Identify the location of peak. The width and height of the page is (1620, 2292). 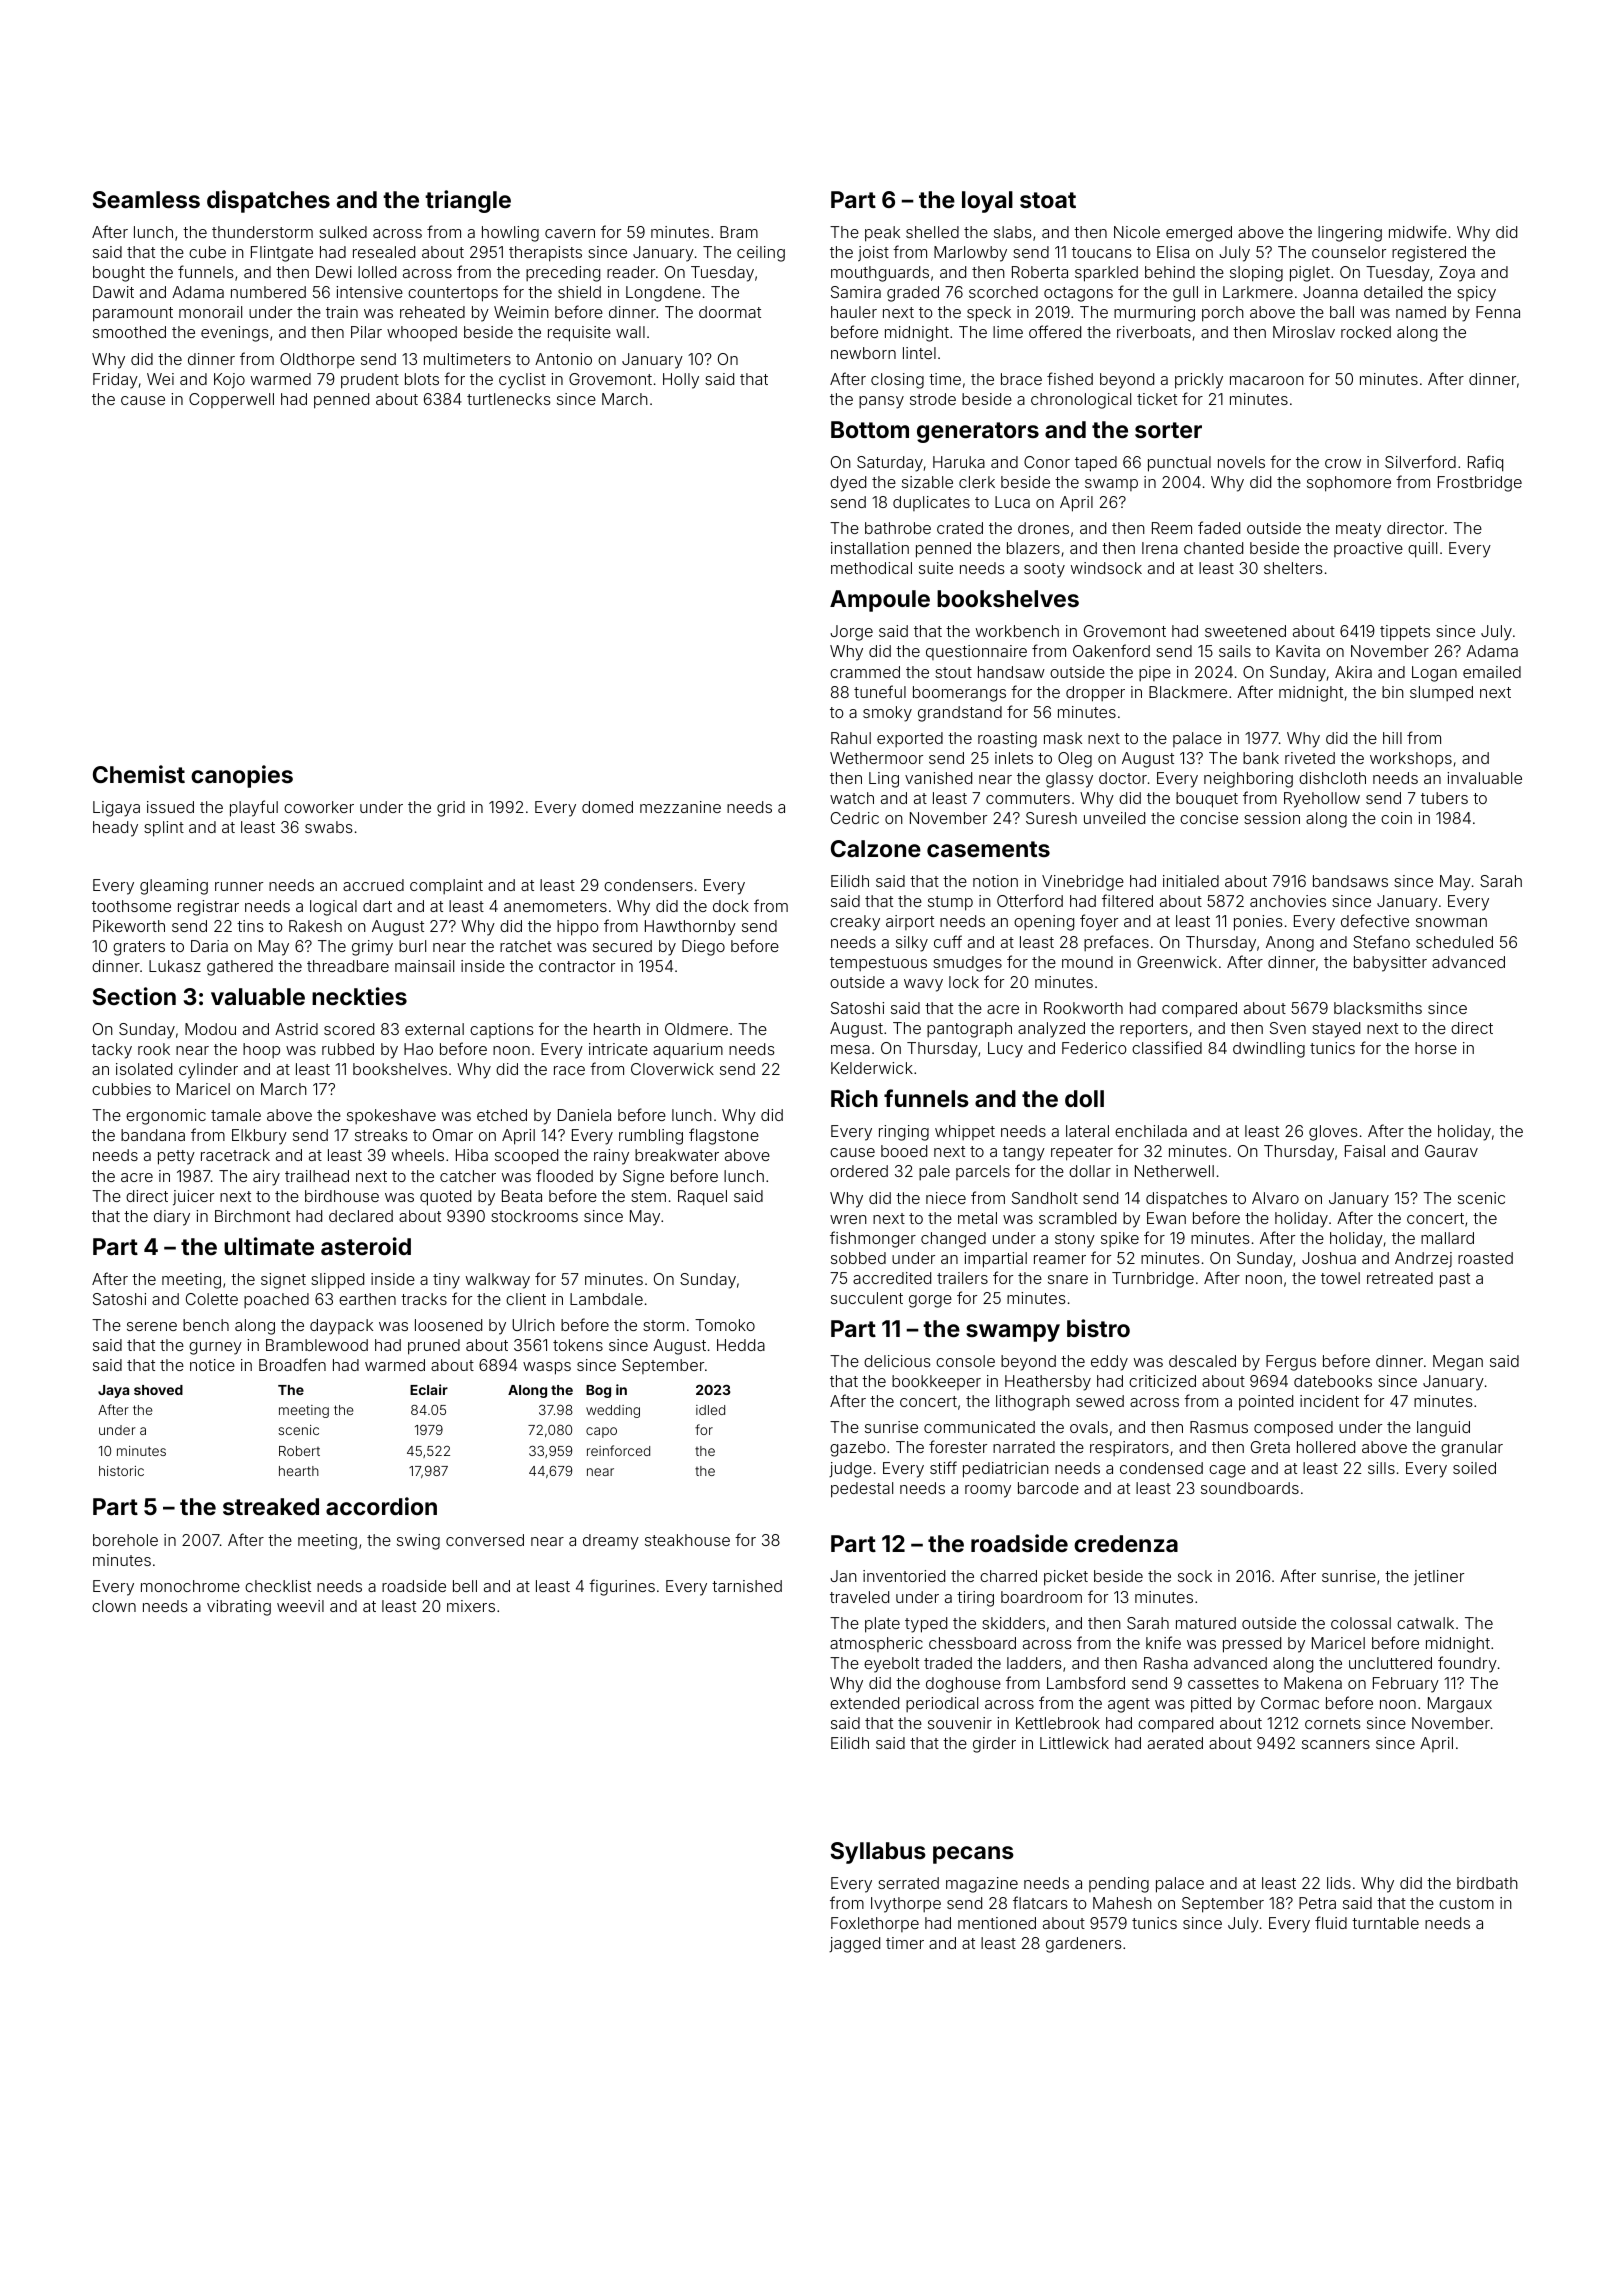
(882, 234).
